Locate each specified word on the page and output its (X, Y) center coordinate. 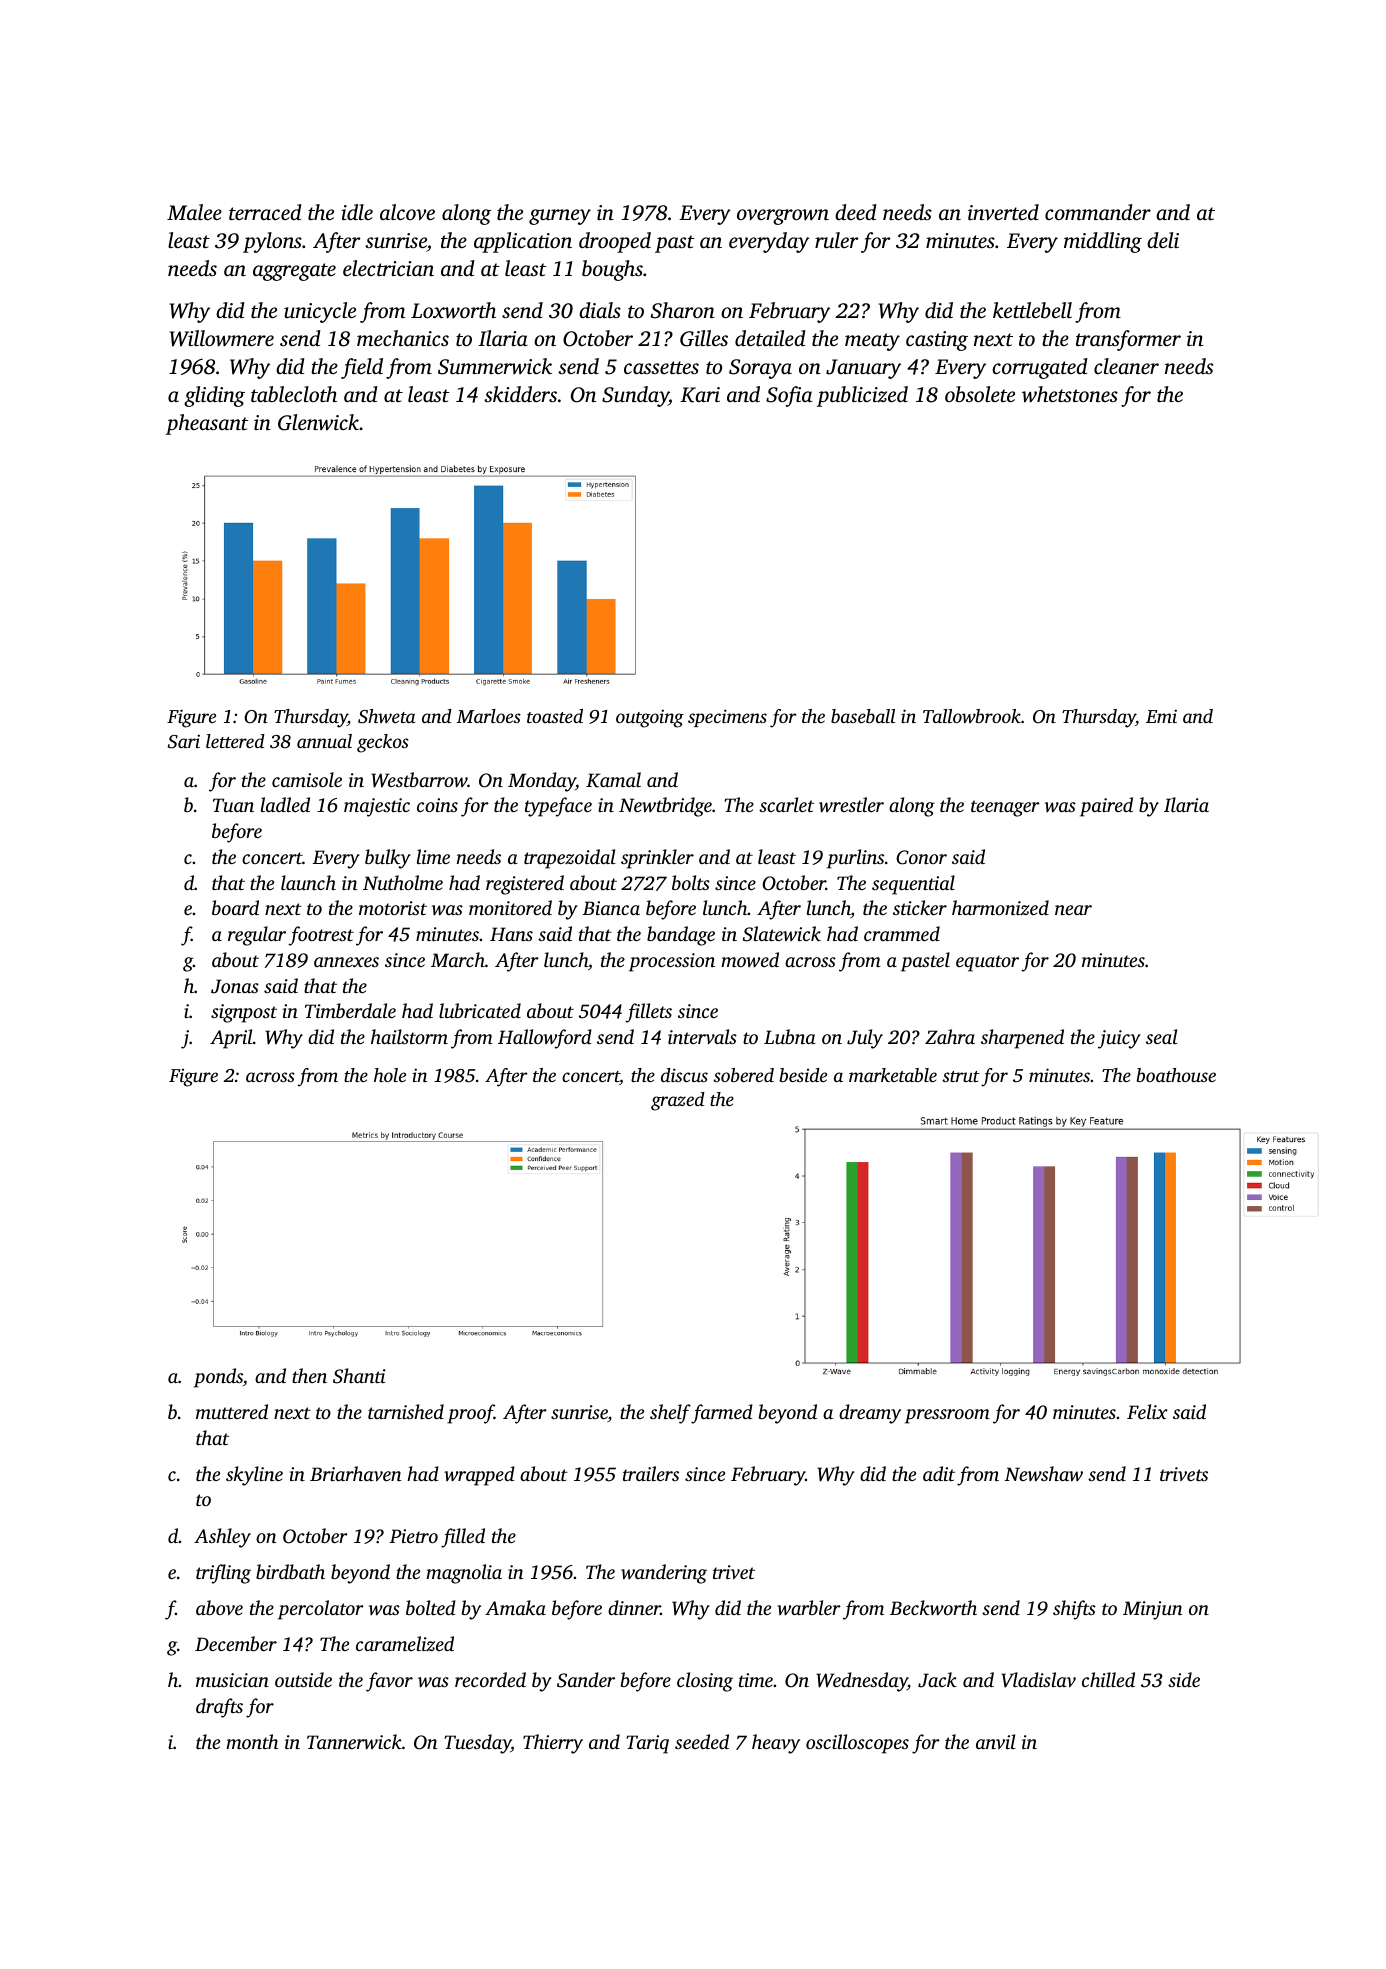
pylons (272, 242)
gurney (560, 217)
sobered (743, 1075)
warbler (809, 1607)
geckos (383, 743)
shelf (670, 1414)
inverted (1003, 212)
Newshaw (1044, 1474)
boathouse (1176, 1075)
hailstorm (409, 1036)
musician (232, 1680)
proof (470, 1414)
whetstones (1070, 394)
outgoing (650, 718)
